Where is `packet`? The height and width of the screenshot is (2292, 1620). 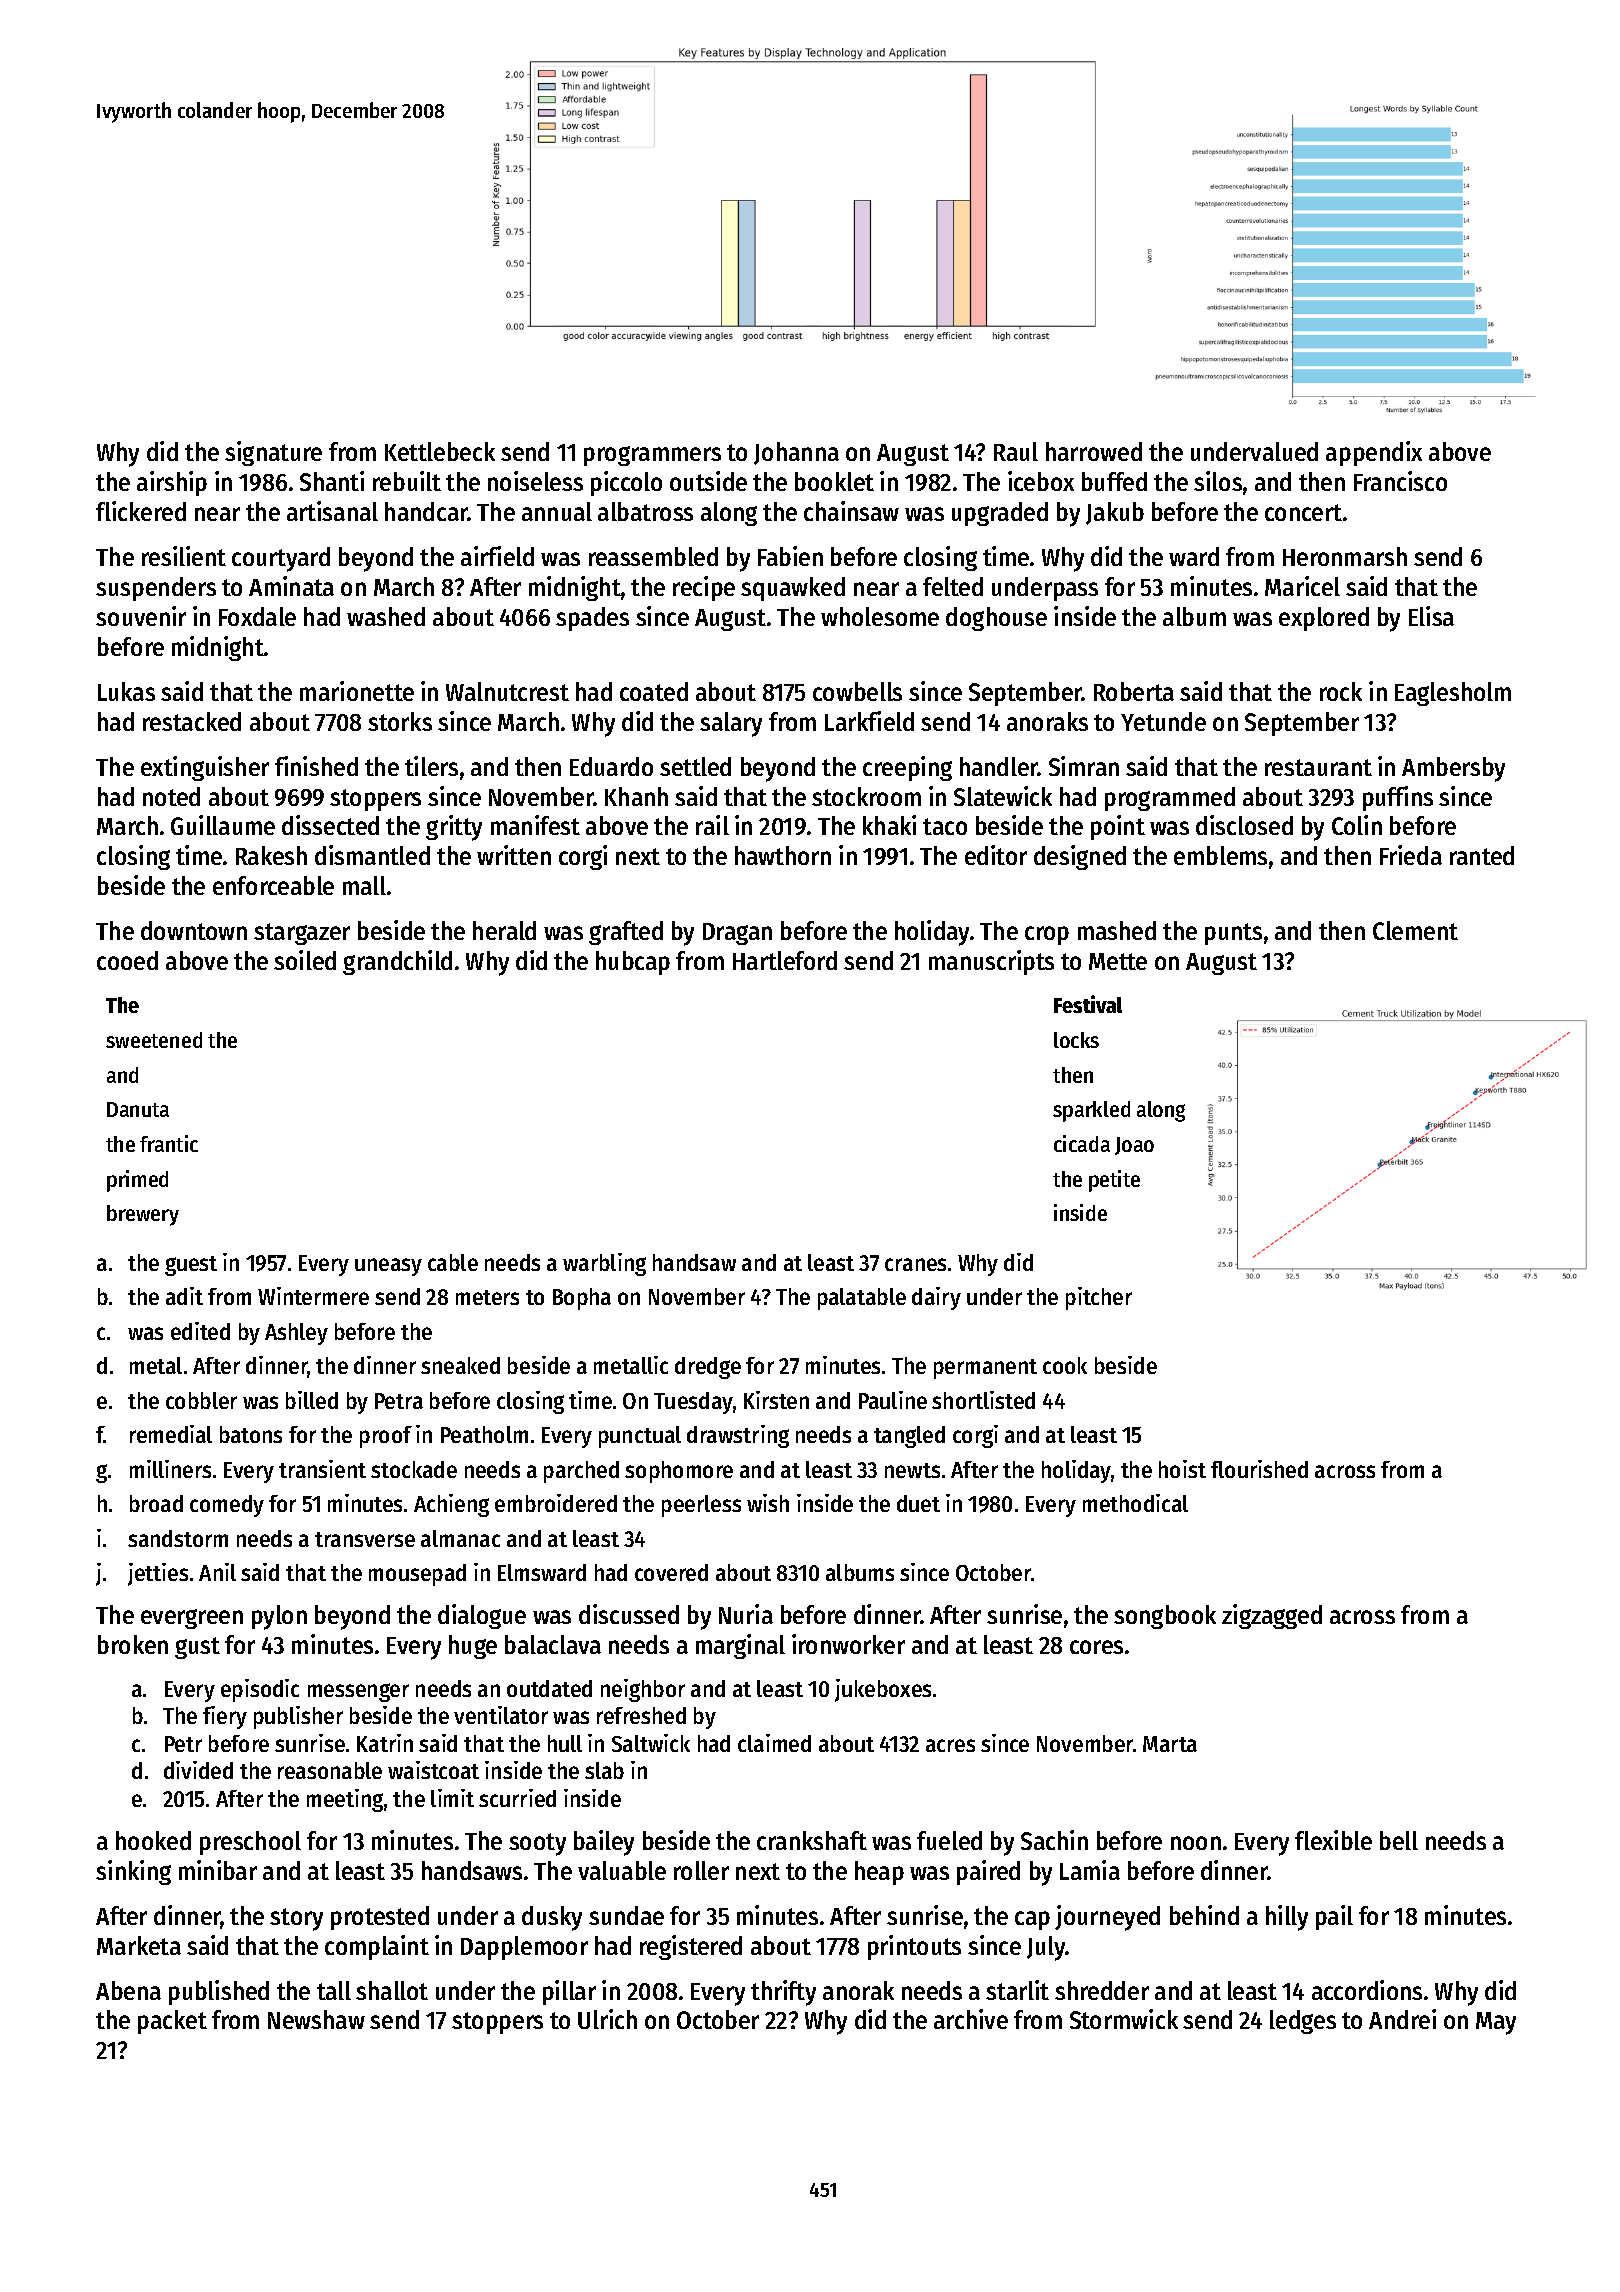
packet is located at coordinates (172, 2022).
